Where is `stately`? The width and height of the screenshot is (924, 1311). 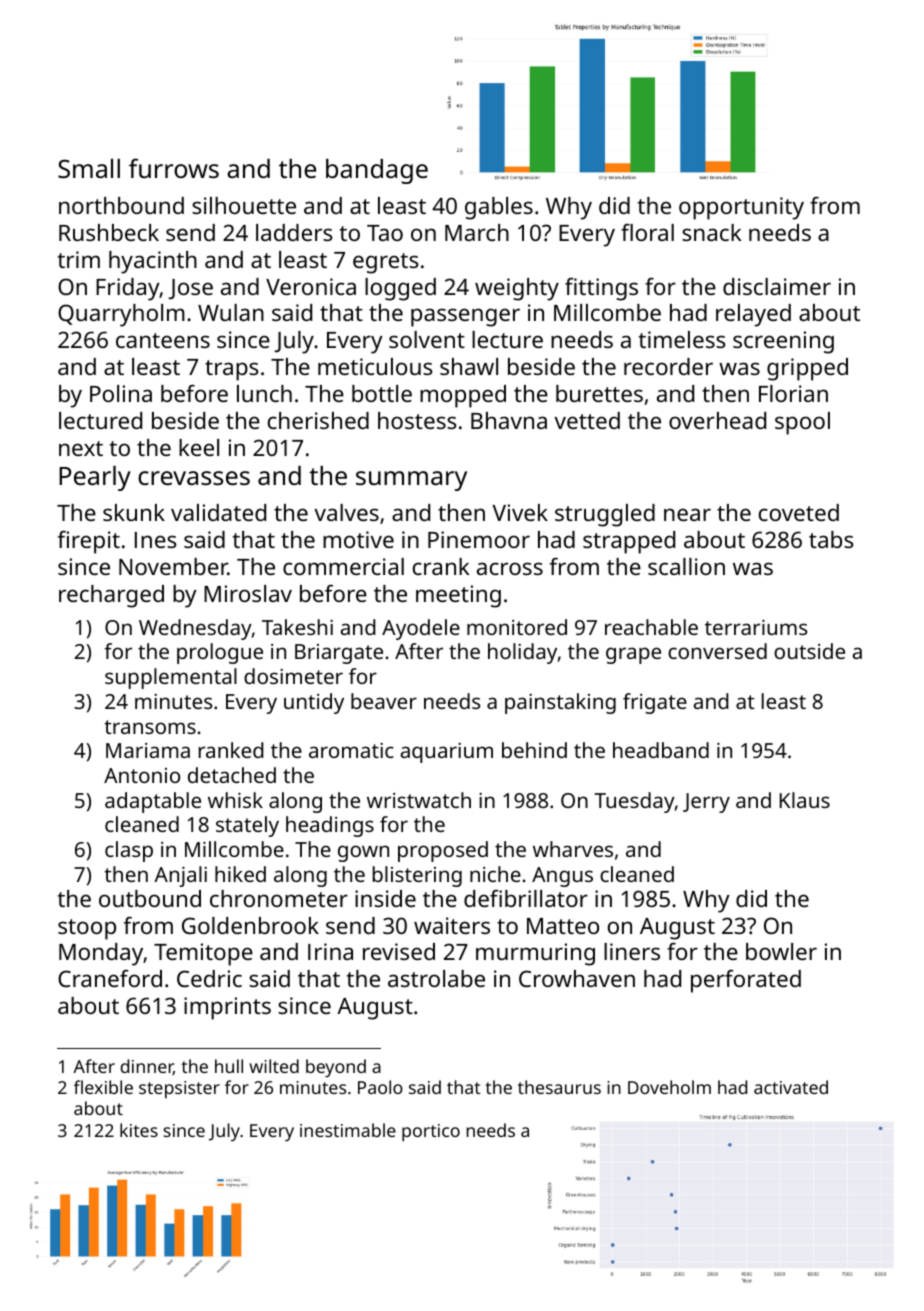 stately is located at coordinates (247, 826).
